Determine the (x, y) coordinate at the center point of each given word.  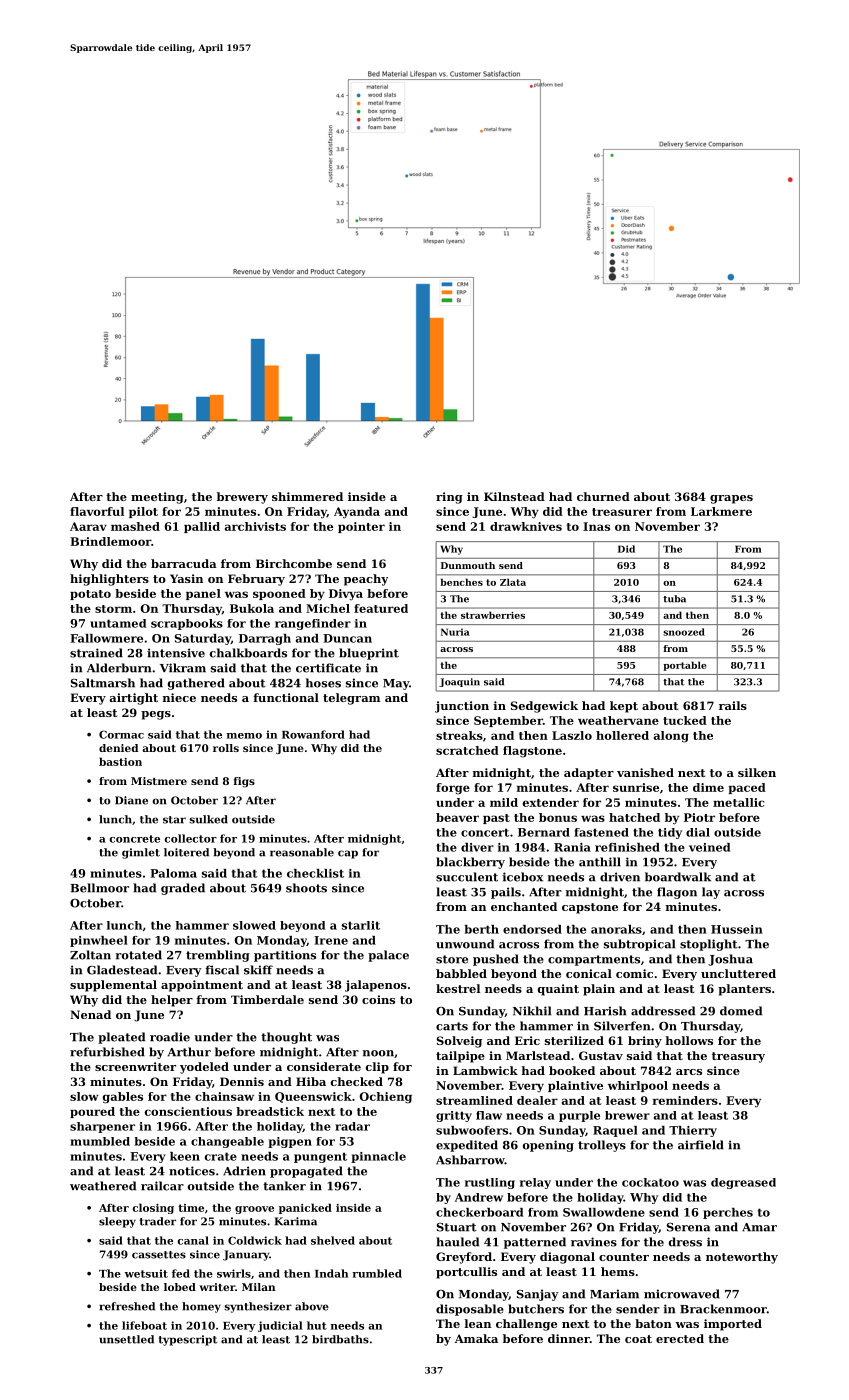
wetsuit (146, 1273)
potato (90, 595)
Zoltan (90, 955)
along (671, 737)
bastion (120, 761)
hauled (457, 1242)
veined (709, 847)
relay (535, 1183)
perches (728, 1213)
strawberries (493, 615)
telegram (351, 699)
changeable (227, 1142)
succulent (467, 877)
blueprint (369, 654)
